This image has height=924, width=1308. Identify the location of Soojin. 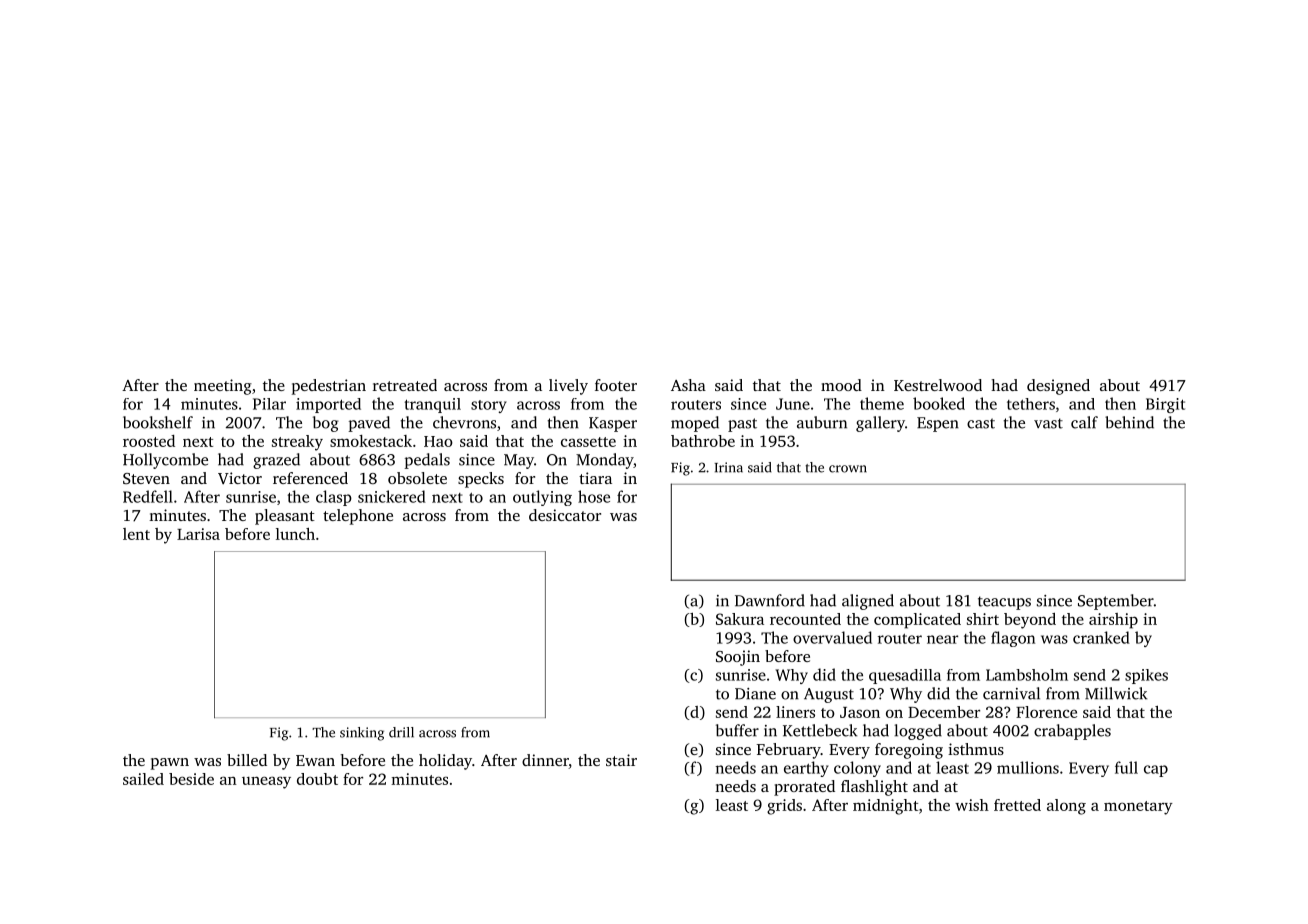
(738, 658).
